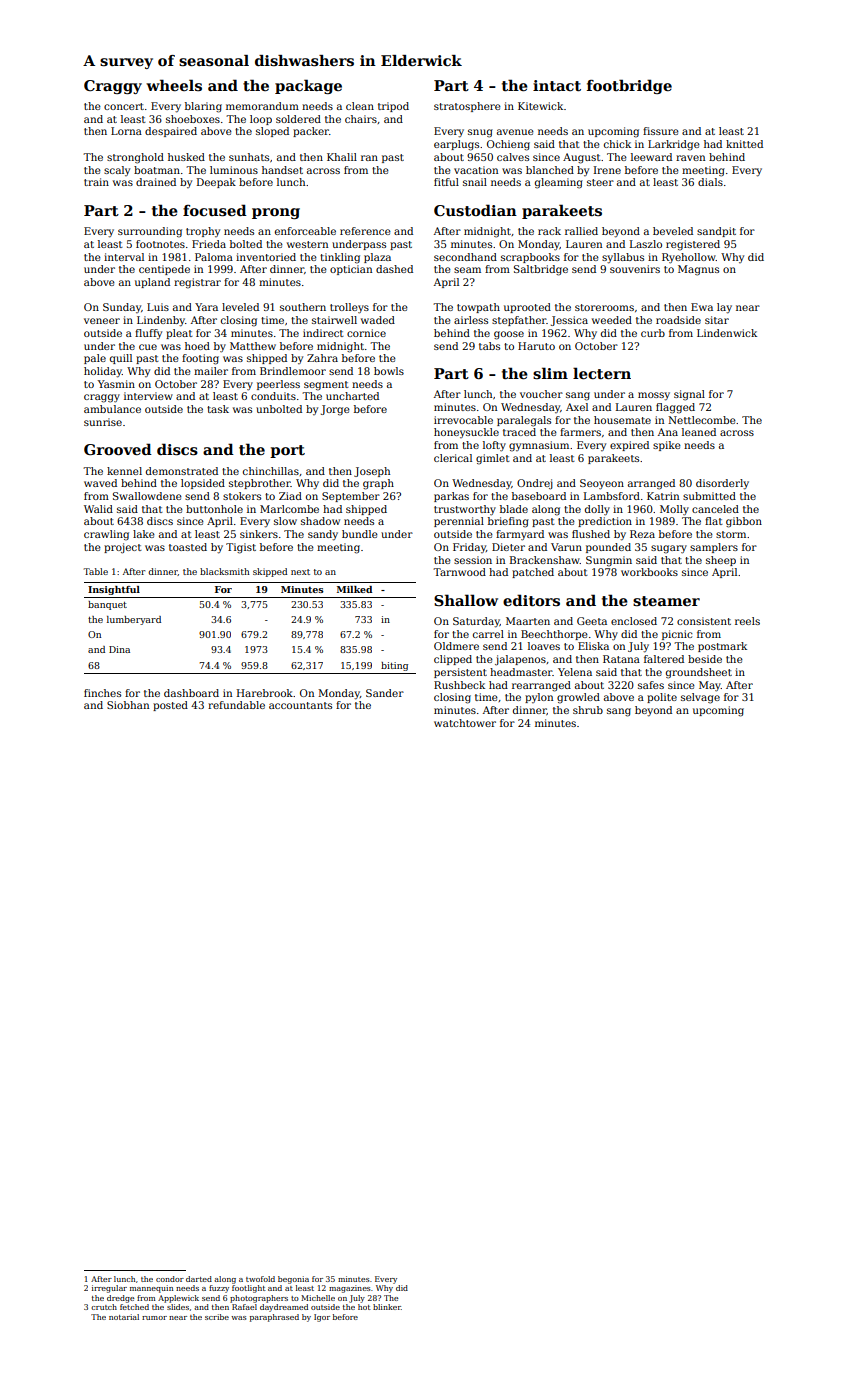 The image size is (849, 1400). I want to click on intact, so click(557, 85).
